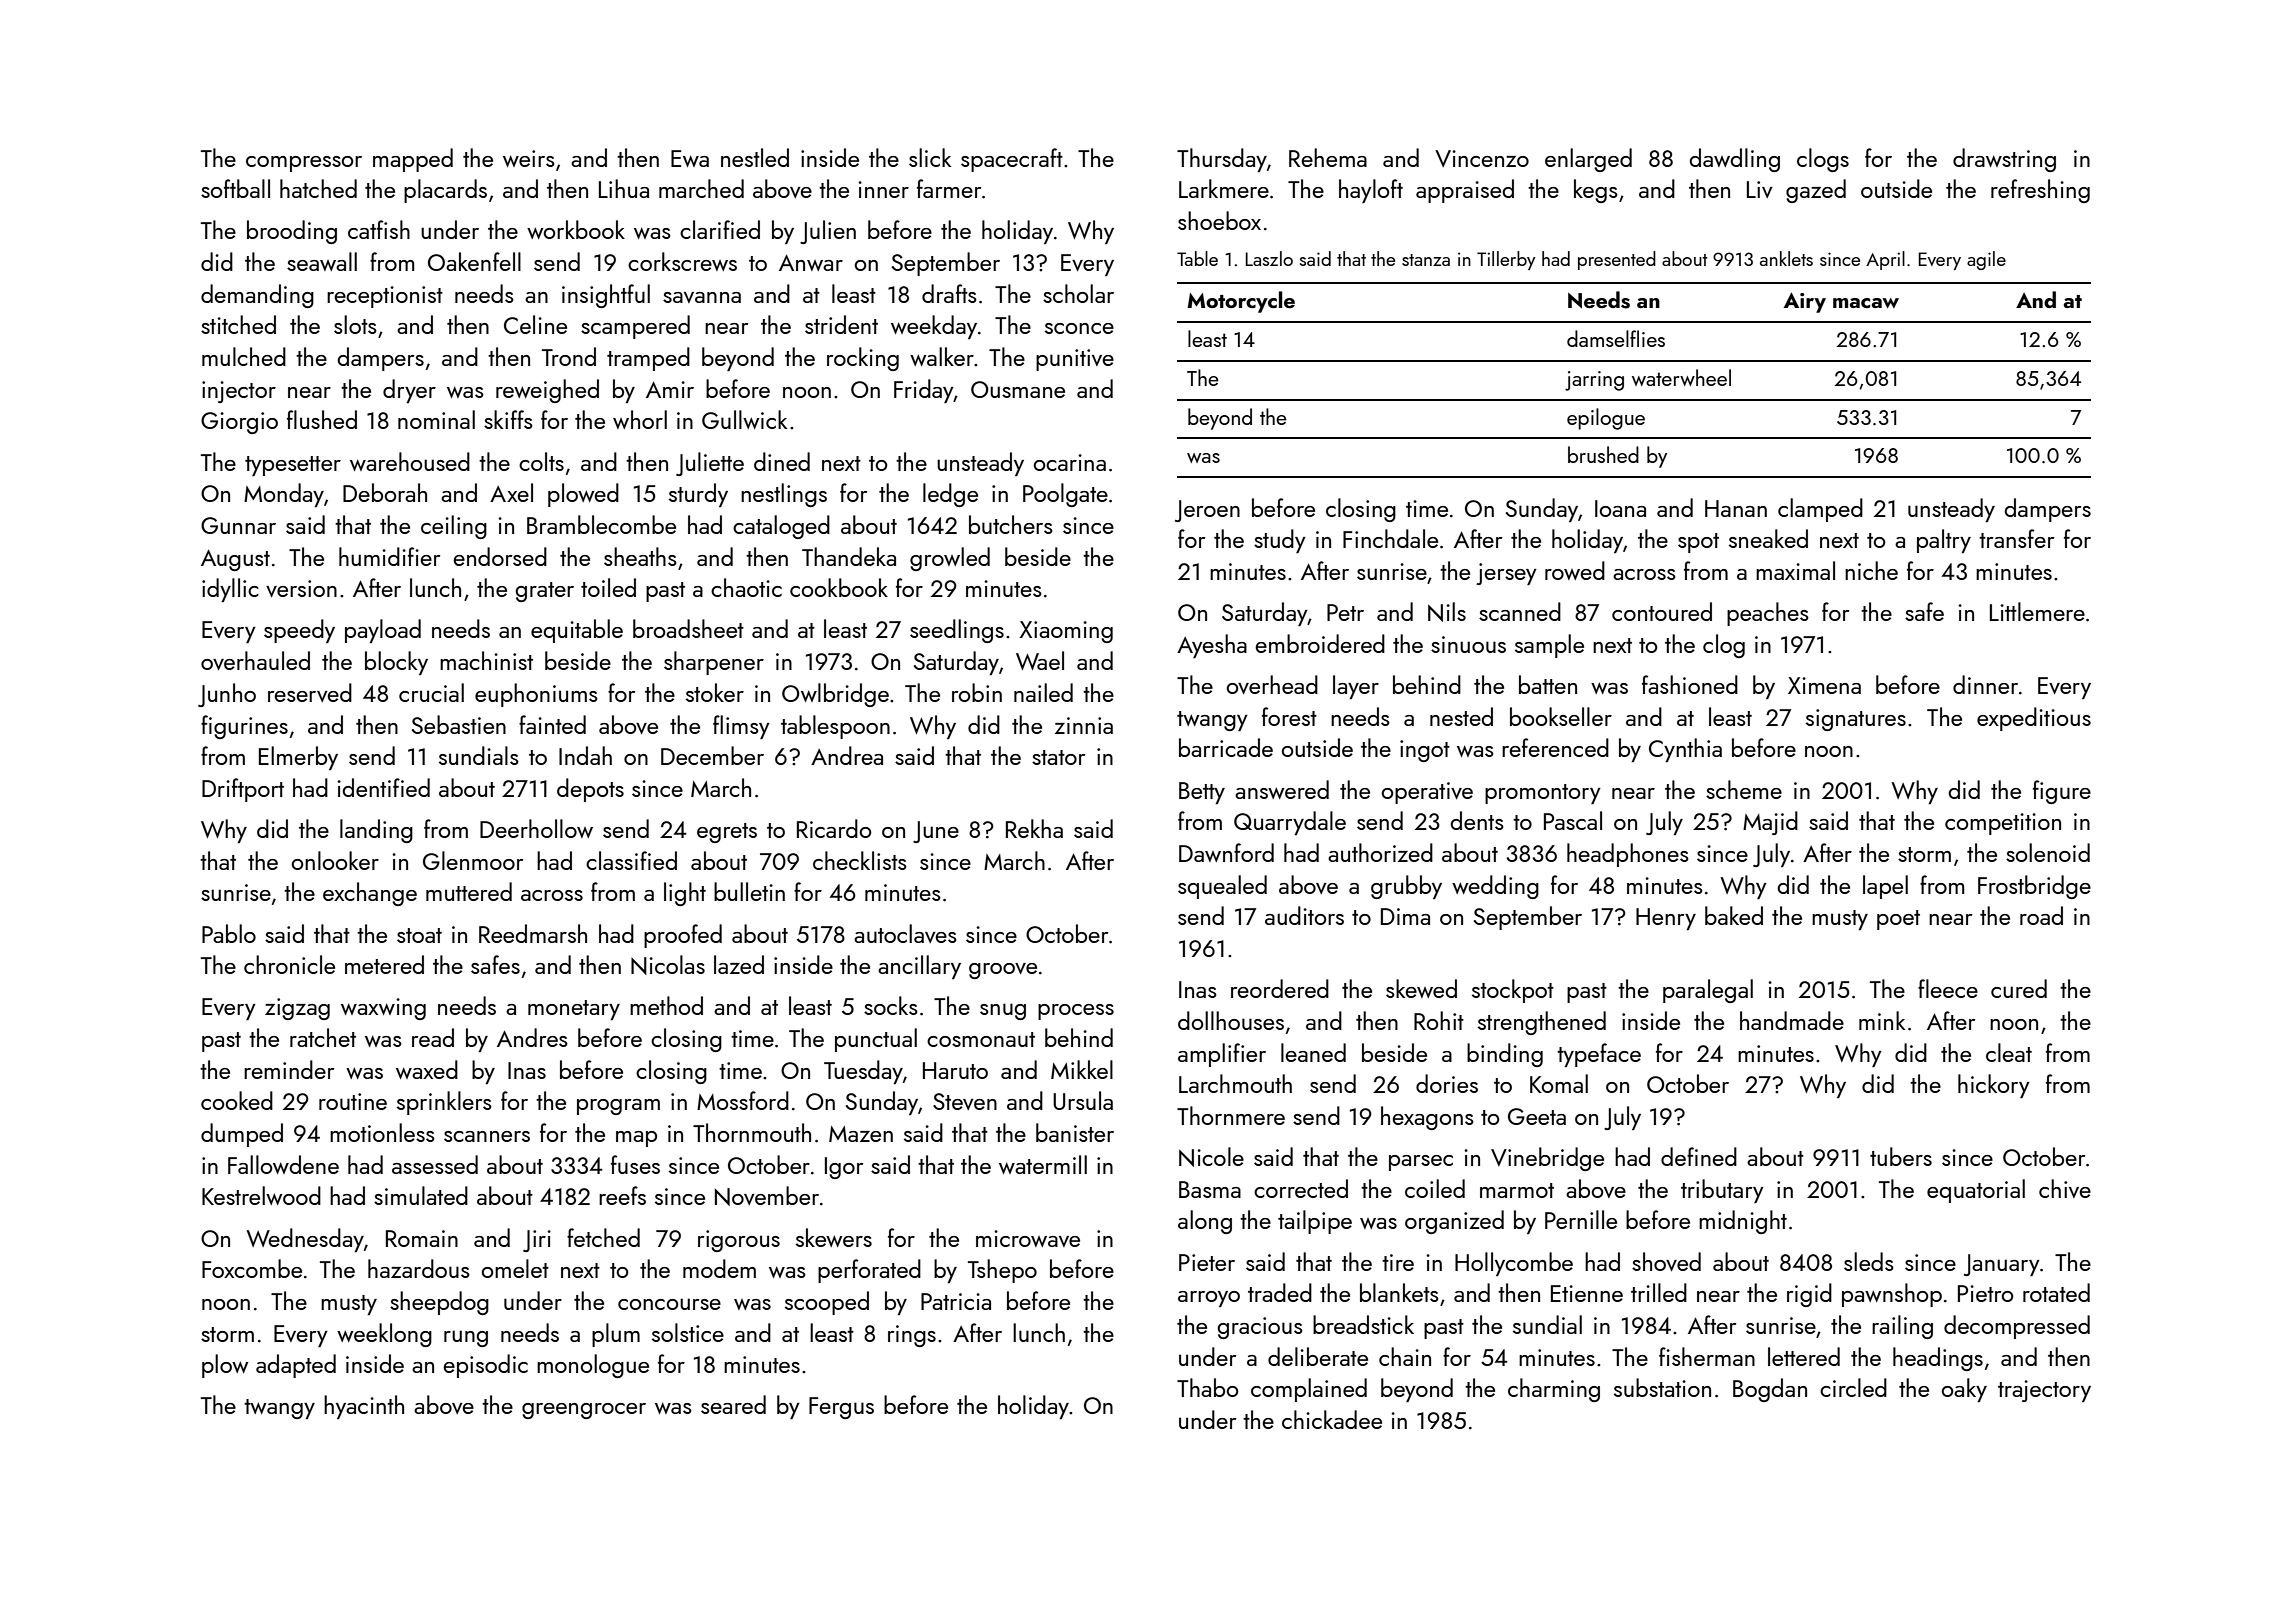  I want to click on waterwheel, so click(1681, 377).
